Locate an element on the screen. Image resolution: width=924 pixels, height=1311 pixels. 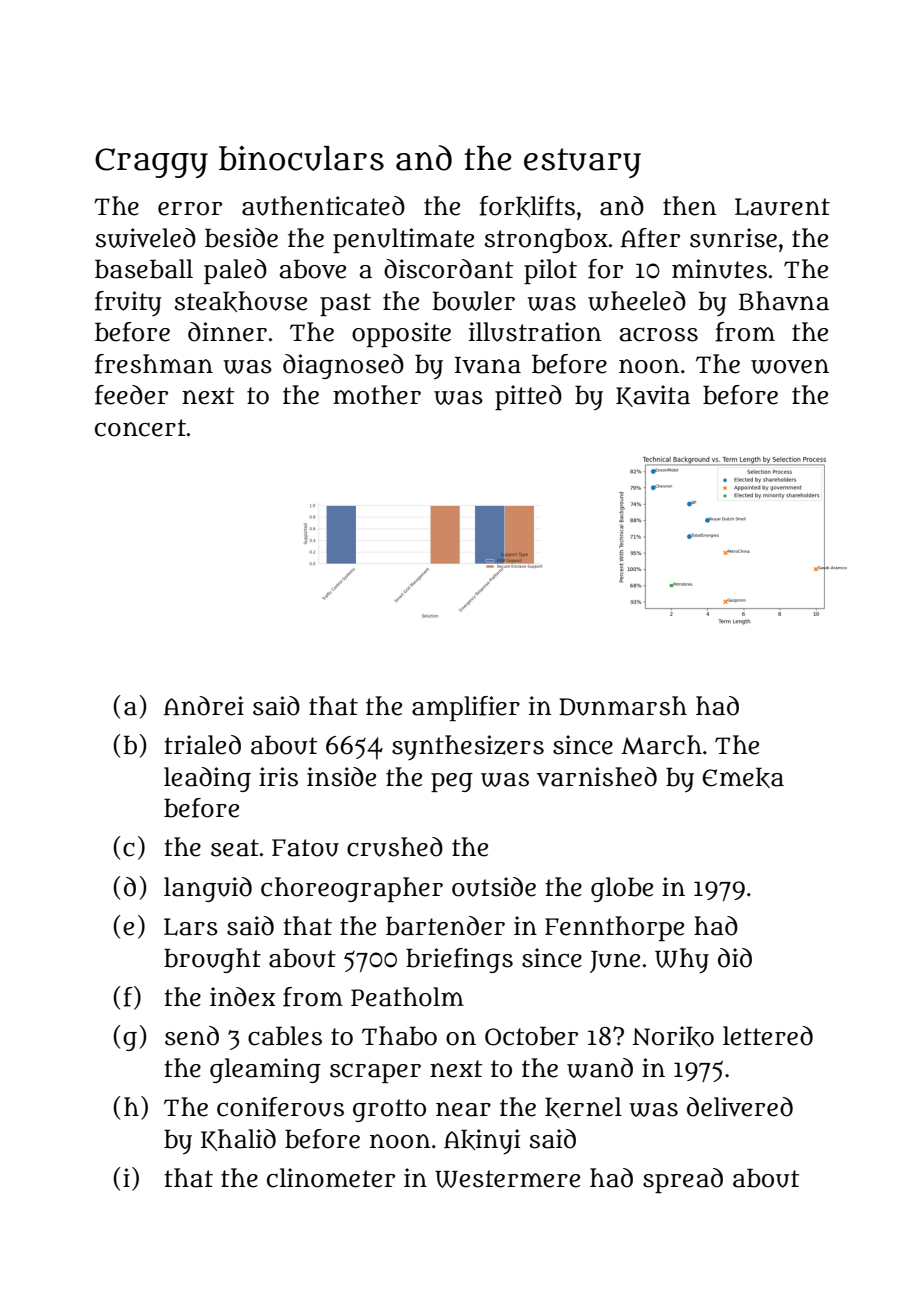
amplifier is located at coordinates (466, 708).
